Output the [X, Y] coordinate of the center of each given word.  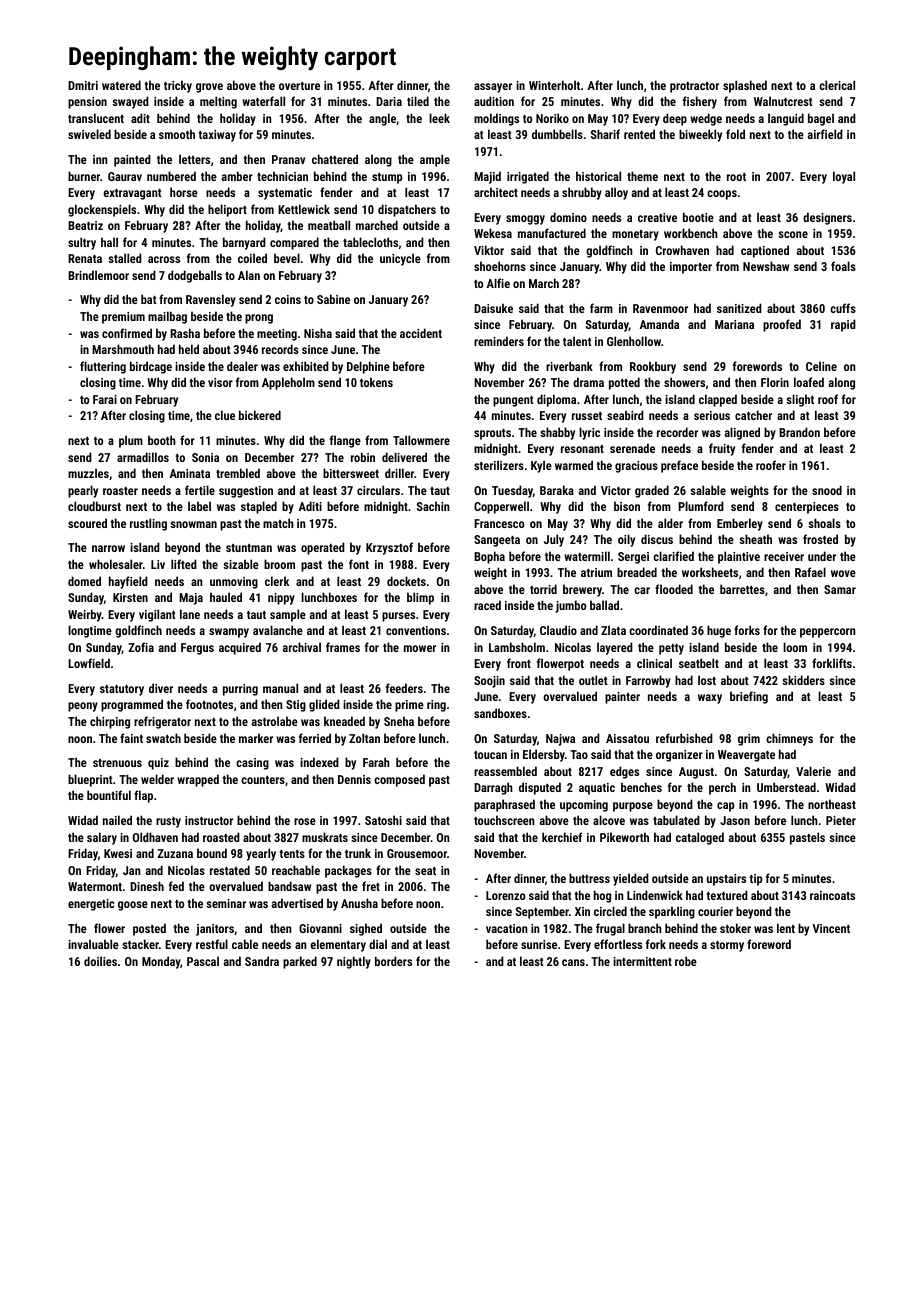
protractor [694, 87]
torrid [543, 589]
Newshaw [766, 266]
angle [382, 119]
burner [84, 176]
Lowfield [89, 663]
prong [259, 319]
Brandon [799, 432]
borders [393, 961]
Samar [840, 589]
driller [399, 473]
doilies [100, 961]
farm [601, 308]
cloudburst [94, 506]
